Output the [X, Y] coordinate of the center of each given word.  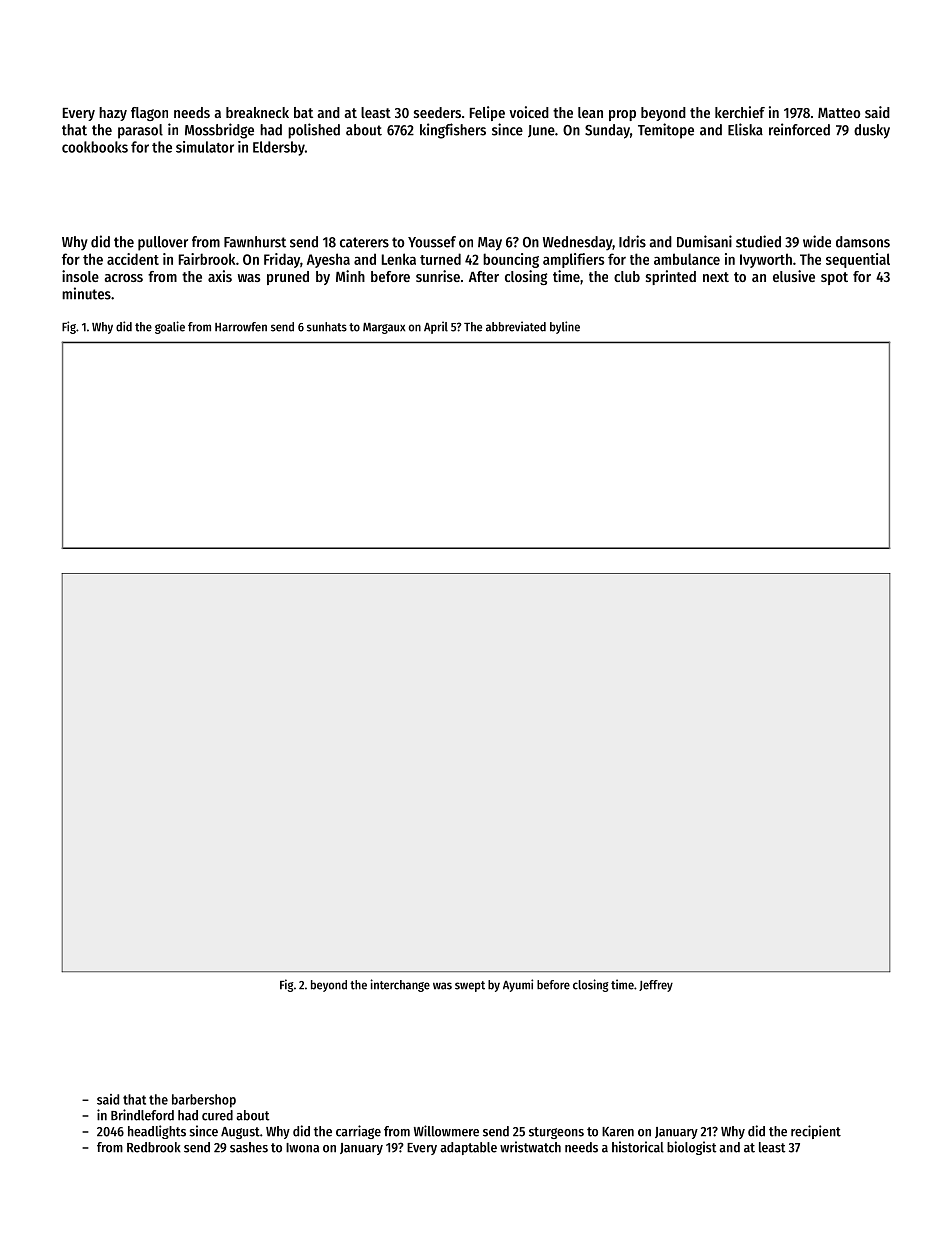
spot [834, 278]
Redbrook [154, 1147]
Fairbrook [207, 259]
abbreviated [516, 326]
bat [303, 112]
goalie [170, 327]
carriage [358, 1132]
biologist [691, 1148]
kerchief [740, 112]
